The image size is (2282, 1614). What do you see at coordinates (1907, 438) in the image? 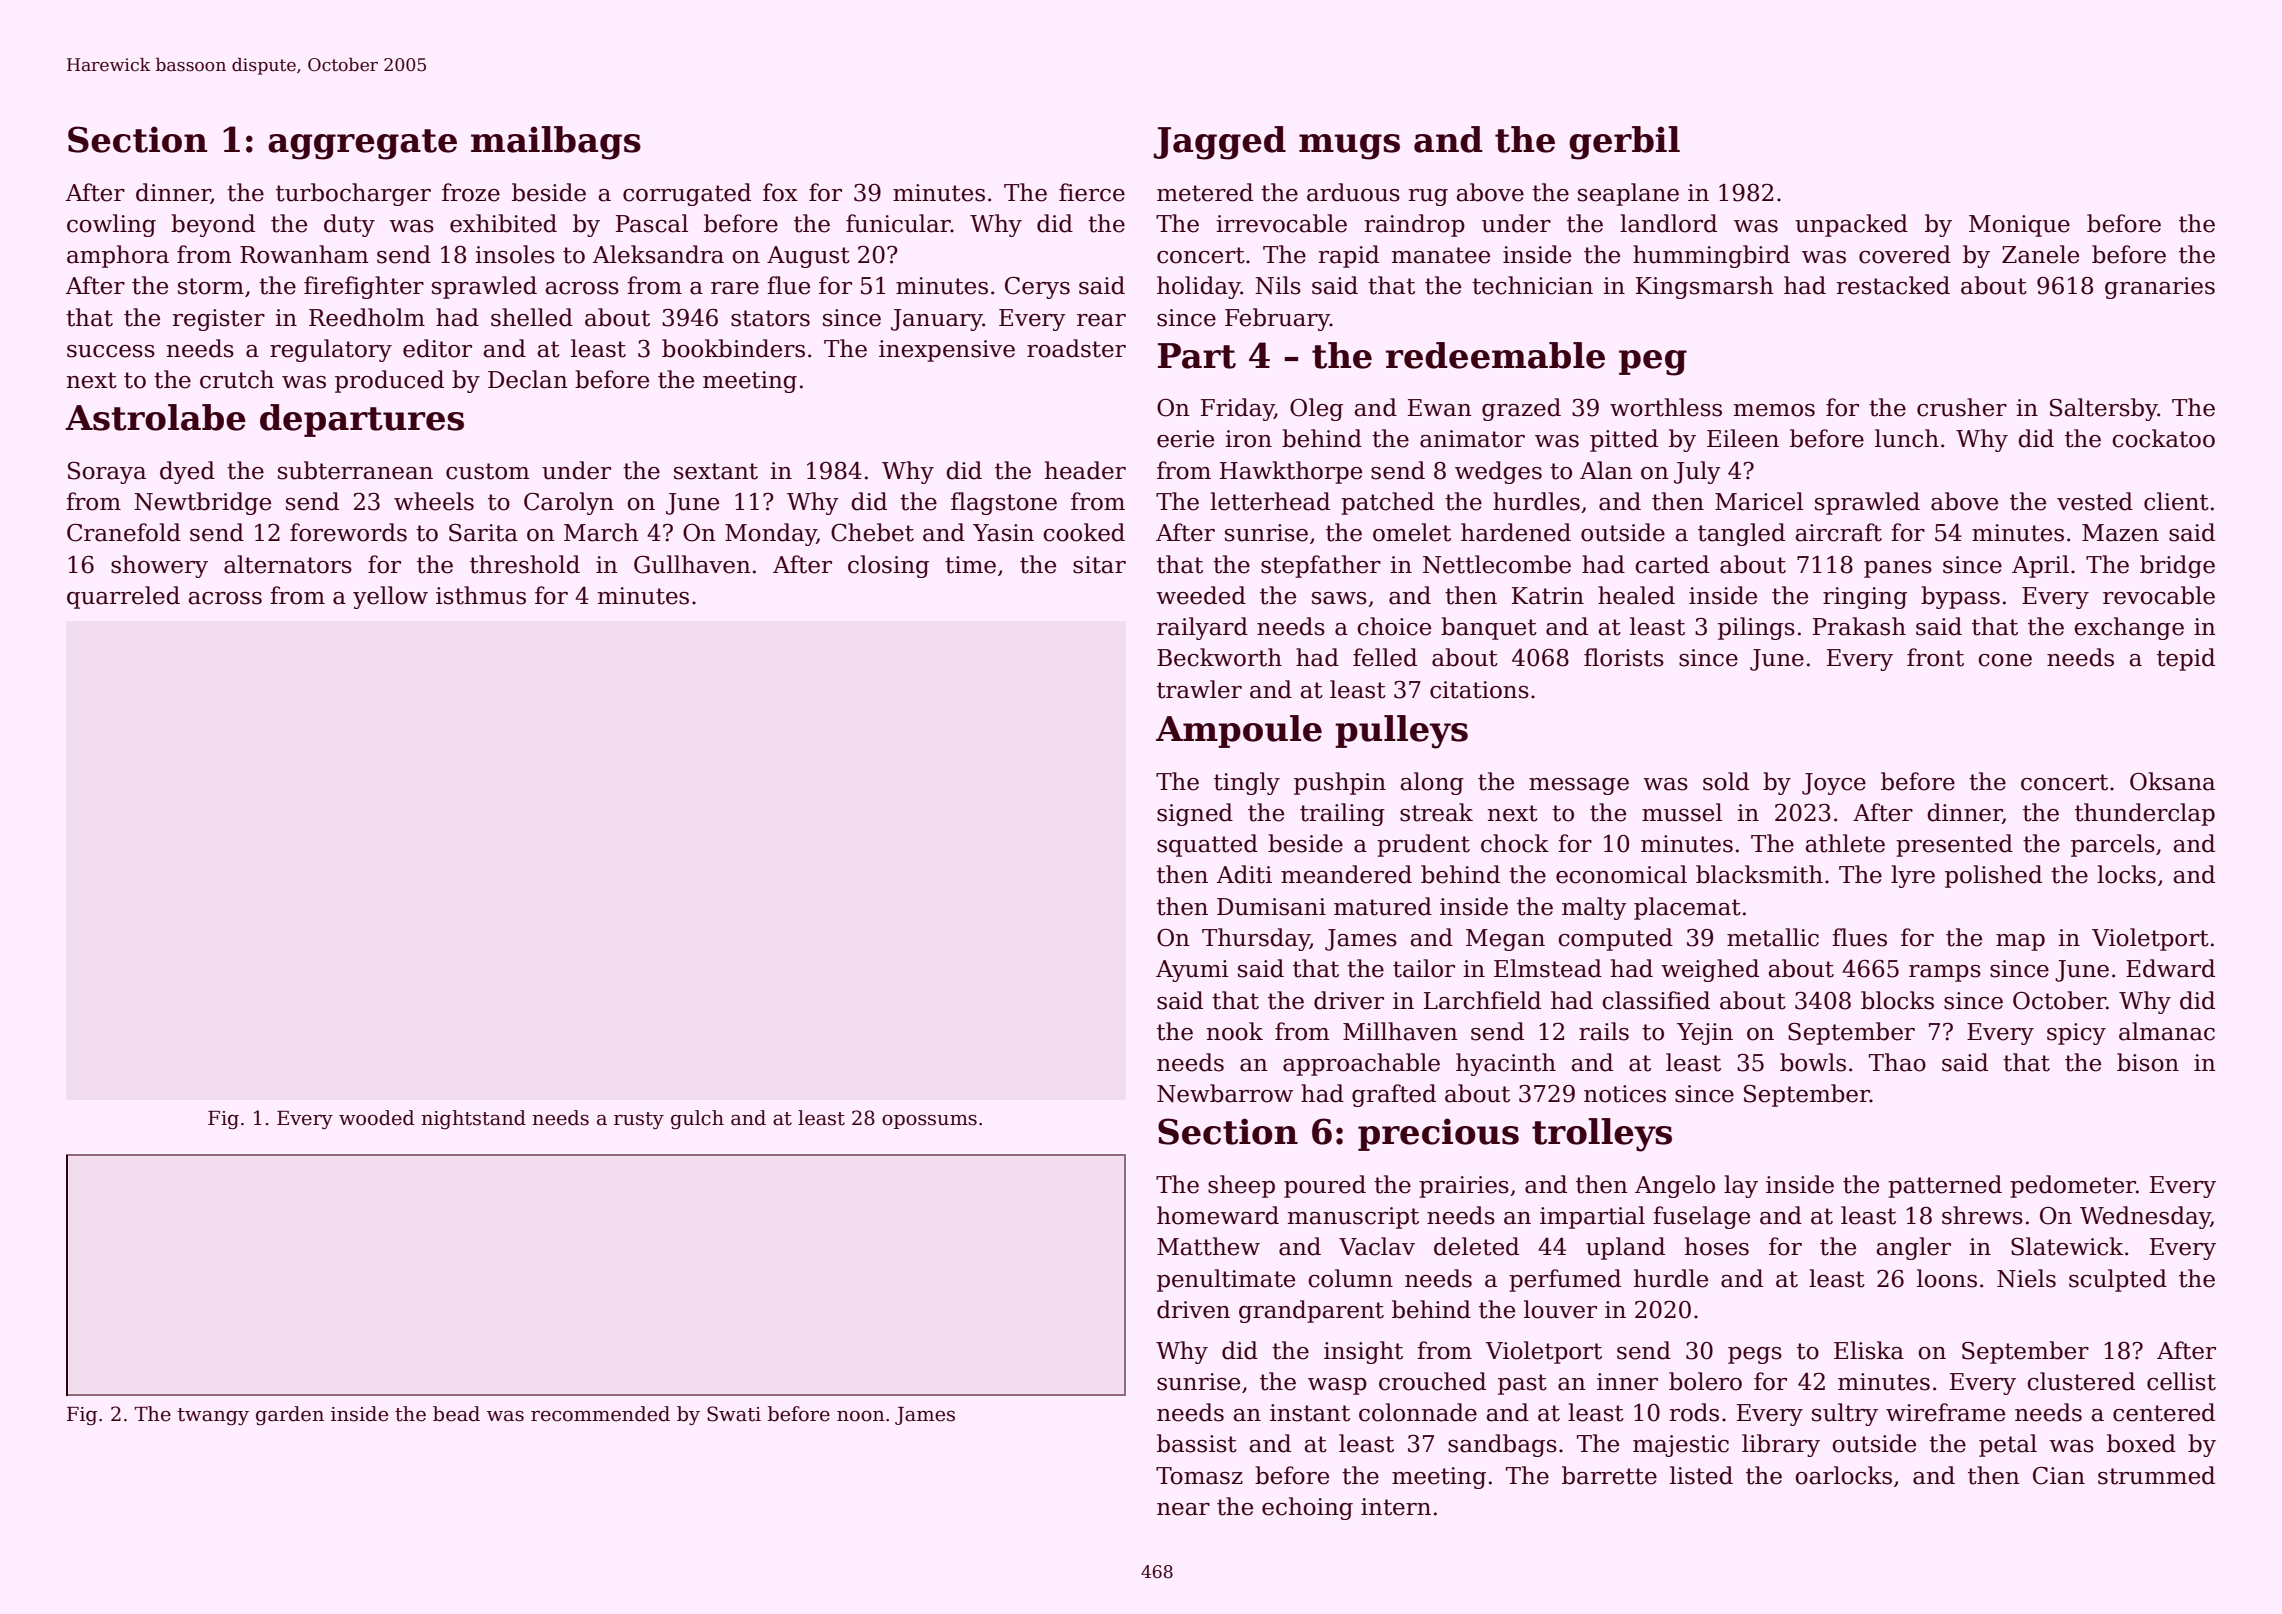
I see `lunch` at bounding box center [1907, 438].
